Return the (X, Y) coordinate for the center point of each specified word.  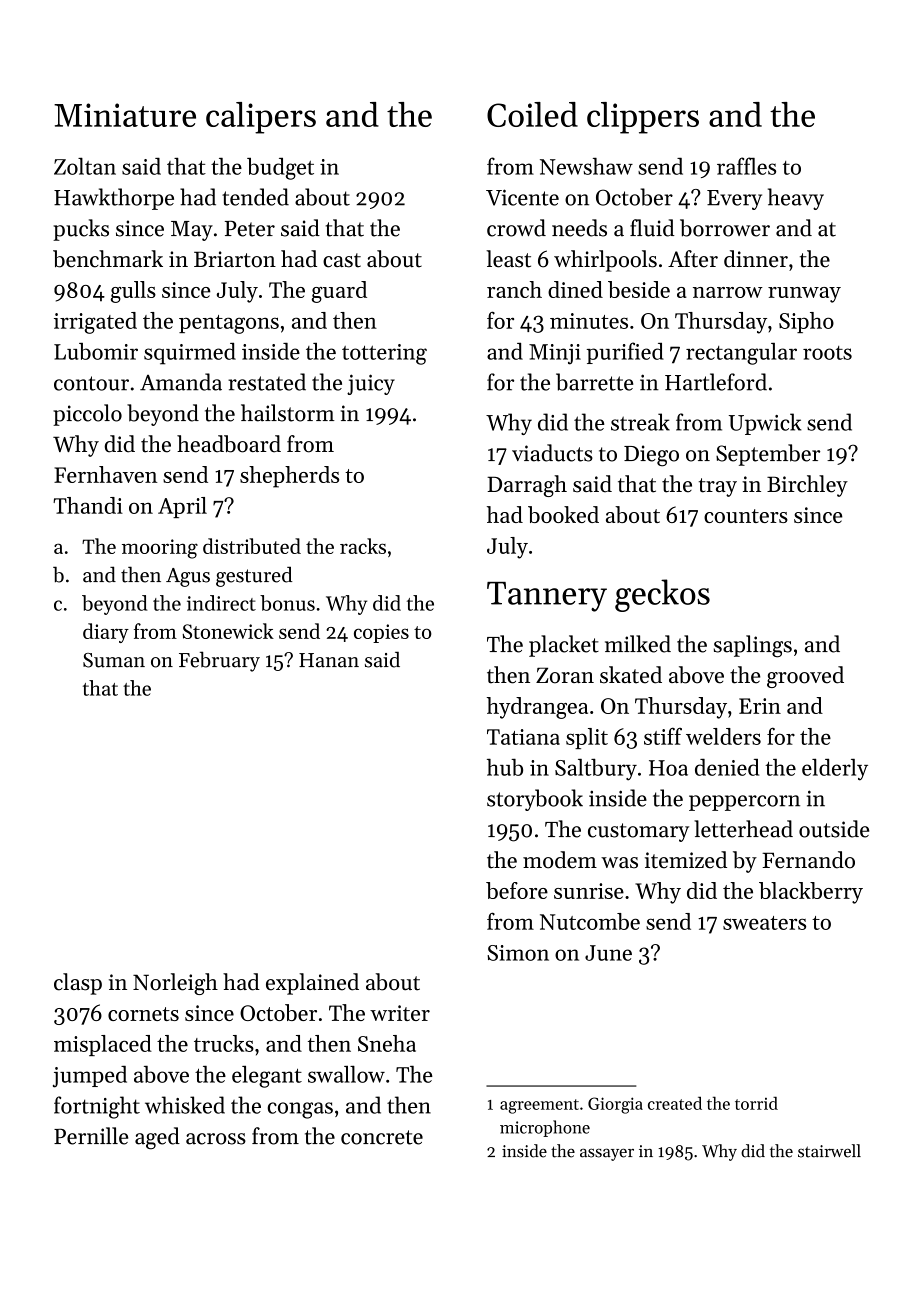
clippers (643, 118)
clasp (78, 984)
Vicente (522, 197)
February (219, 661)
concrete (382, 1137)
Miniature (125, 115)
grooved (805, 677)
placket (564, 646)
